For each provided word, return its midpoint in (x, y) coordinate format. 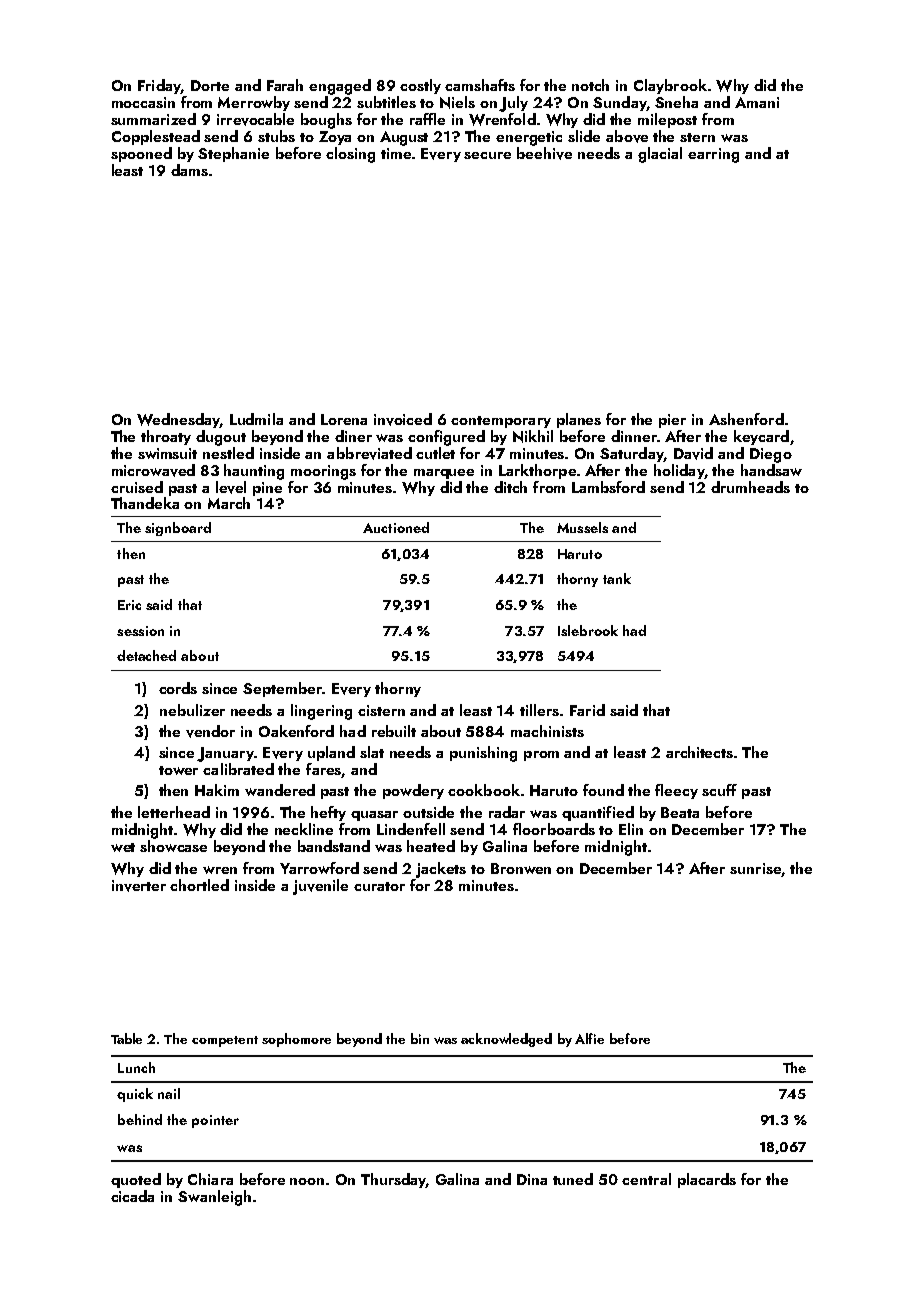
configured (446, 438)
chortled (199, 885)
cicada (132, 1196)
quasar (374, 816)
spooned (141, 154)
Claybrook (670, 86)
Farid (587, 710)
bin (420, 1038)
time (396, 153)
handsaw (771, 470)
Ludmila (256, 419)
